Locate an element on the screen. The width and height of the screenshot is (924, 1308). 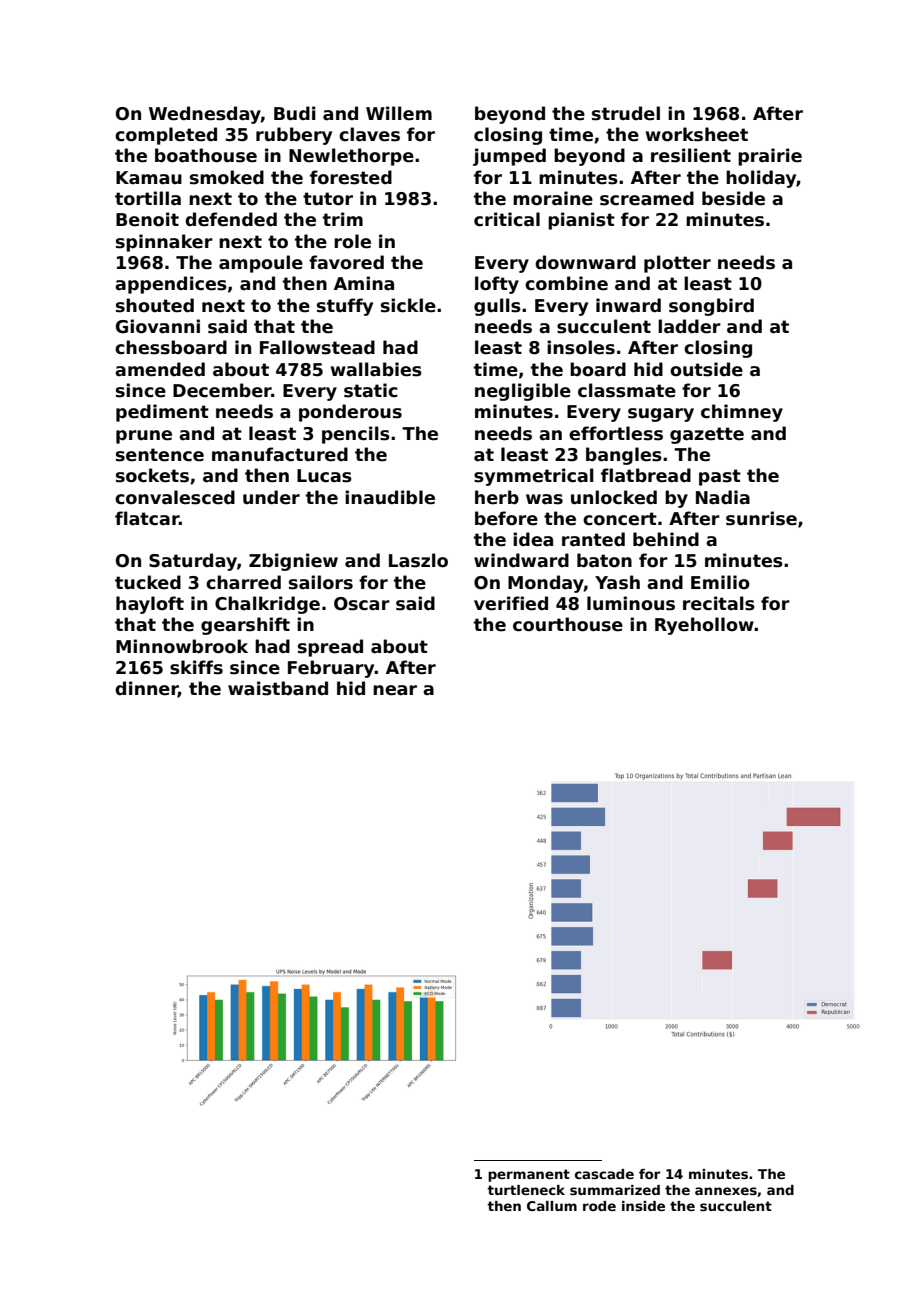
permanent is located at coordinates (529, 1175).
